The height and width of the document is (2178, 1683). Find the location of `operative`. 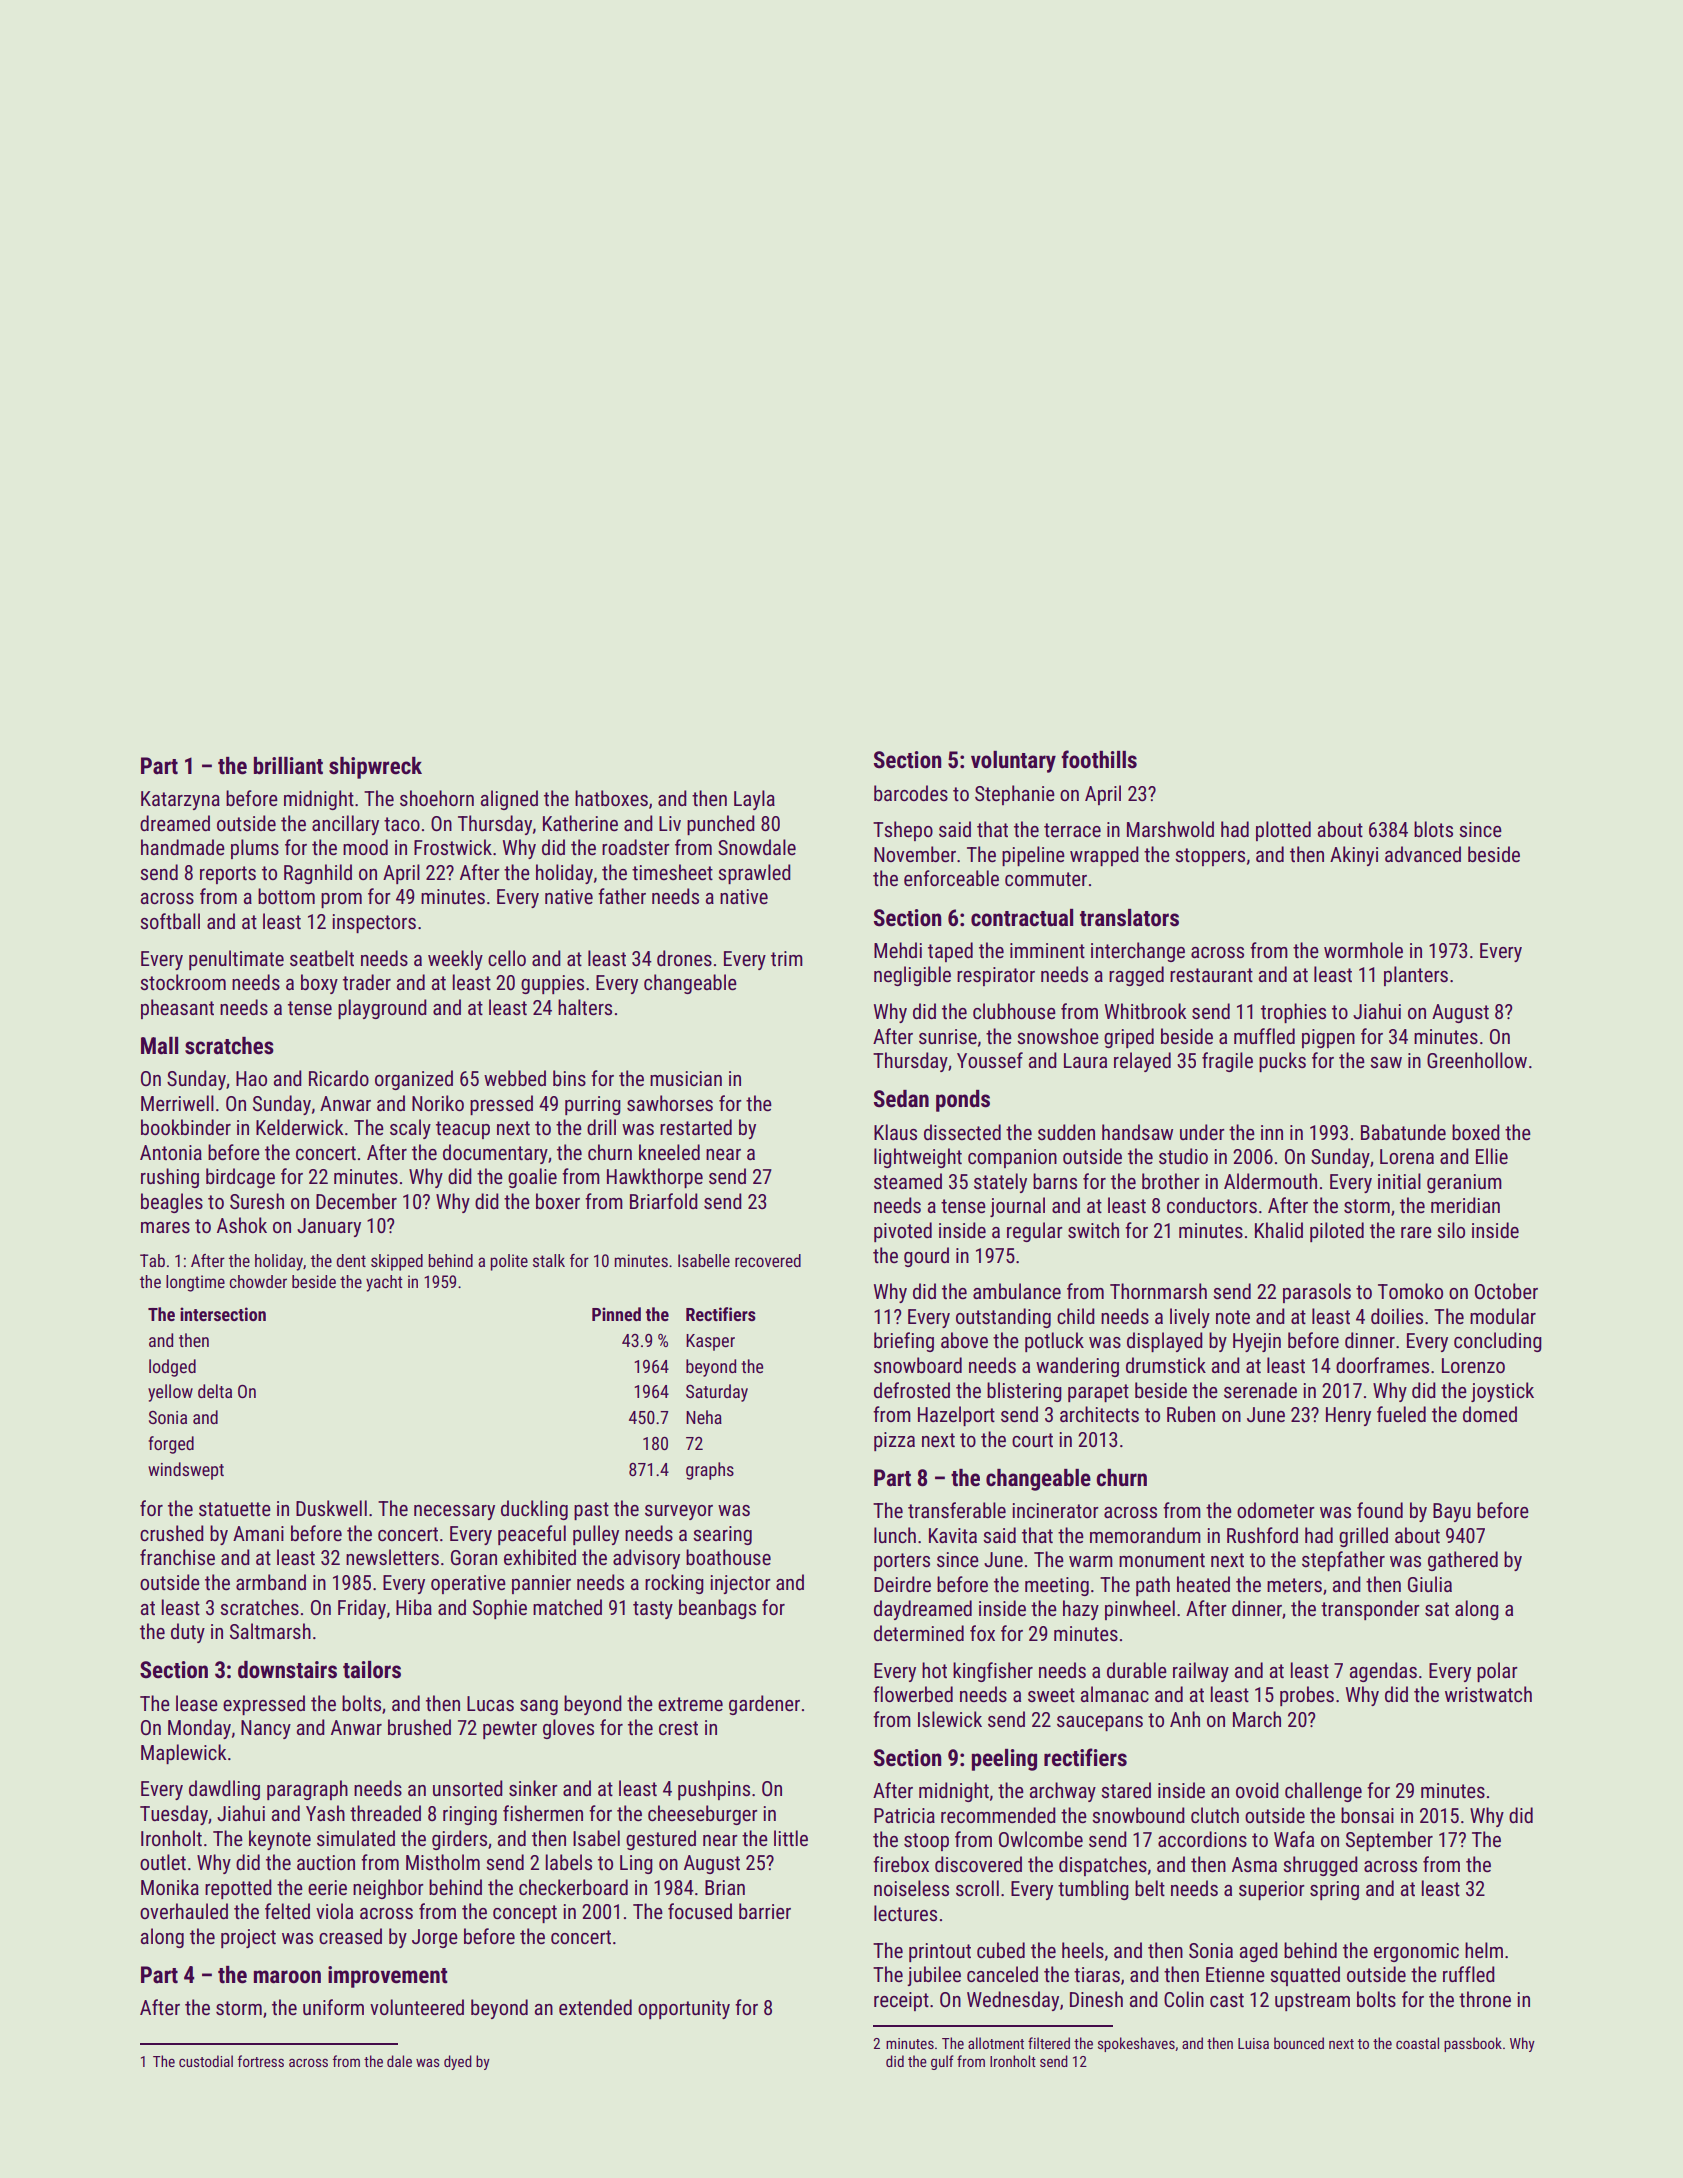

operative is located at coordinates (468, 1584).
